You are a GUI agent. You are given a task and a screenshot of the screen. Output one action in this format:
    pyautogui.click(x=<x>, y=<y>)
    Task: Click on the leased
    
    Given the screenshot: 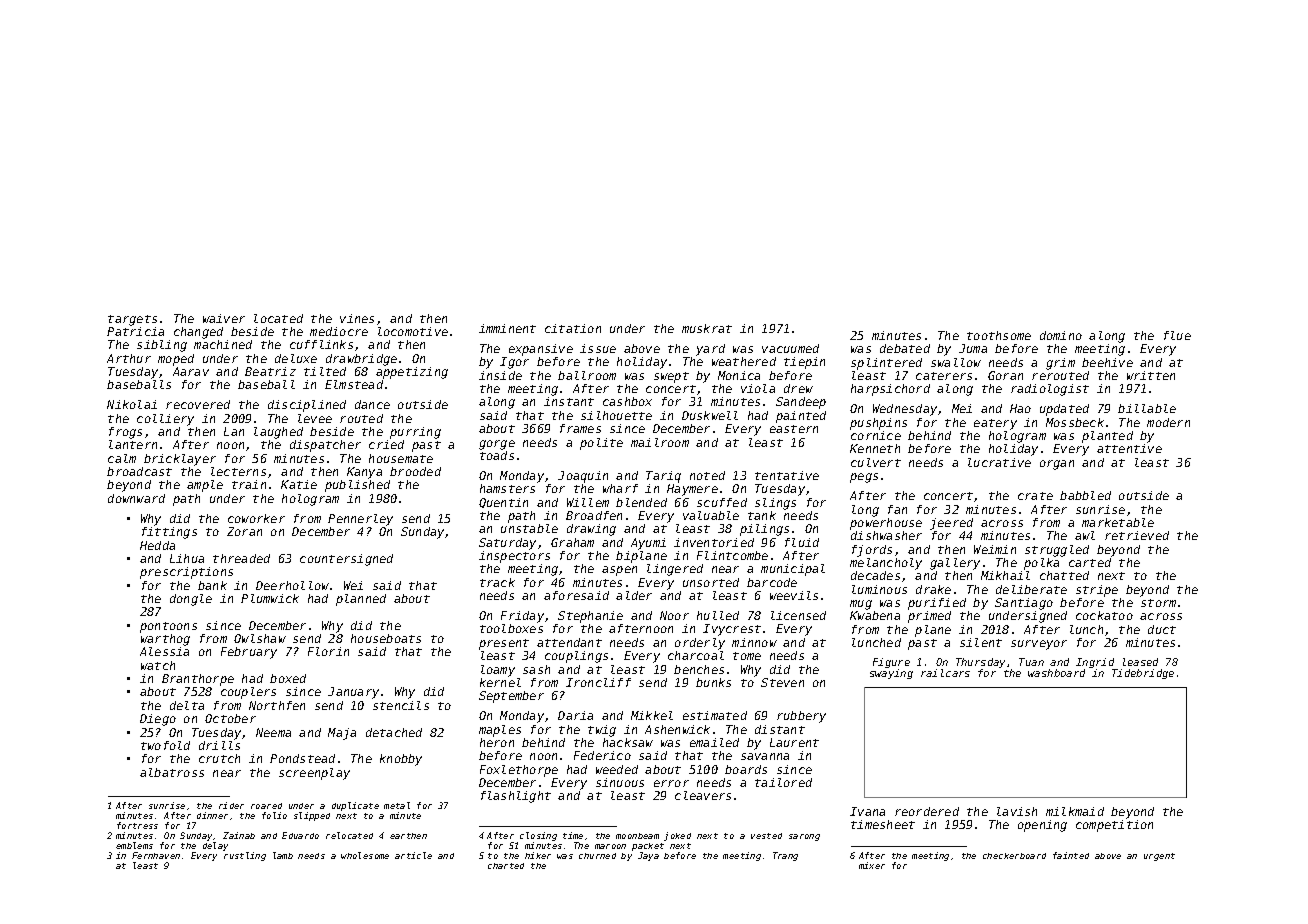 What is the action you would take?
    pyautogui.click(x=1140, y=662)
